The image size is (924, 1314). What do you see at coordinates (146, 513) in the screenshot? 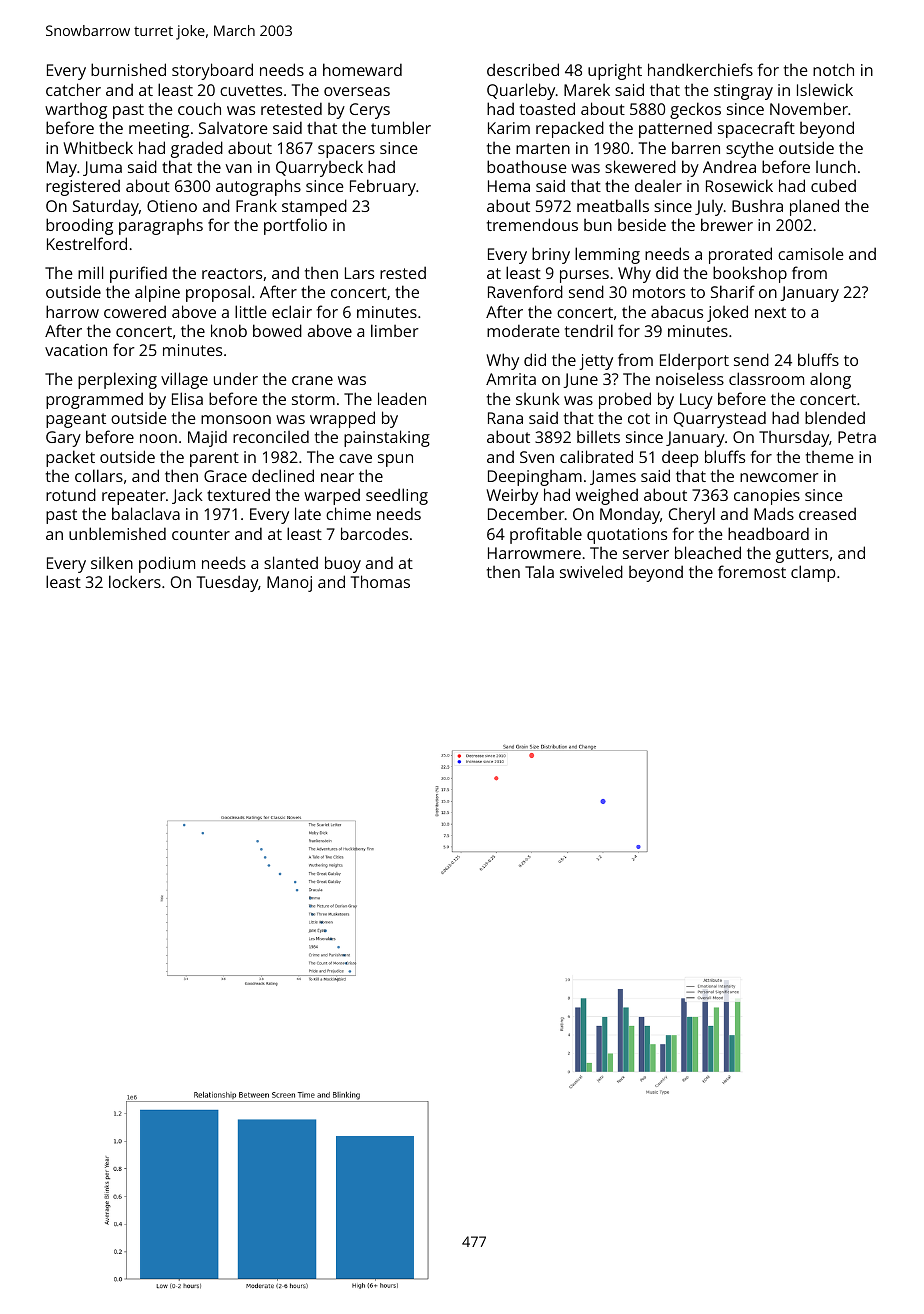
I see `balaclava` at bounding box center [146, 513].
